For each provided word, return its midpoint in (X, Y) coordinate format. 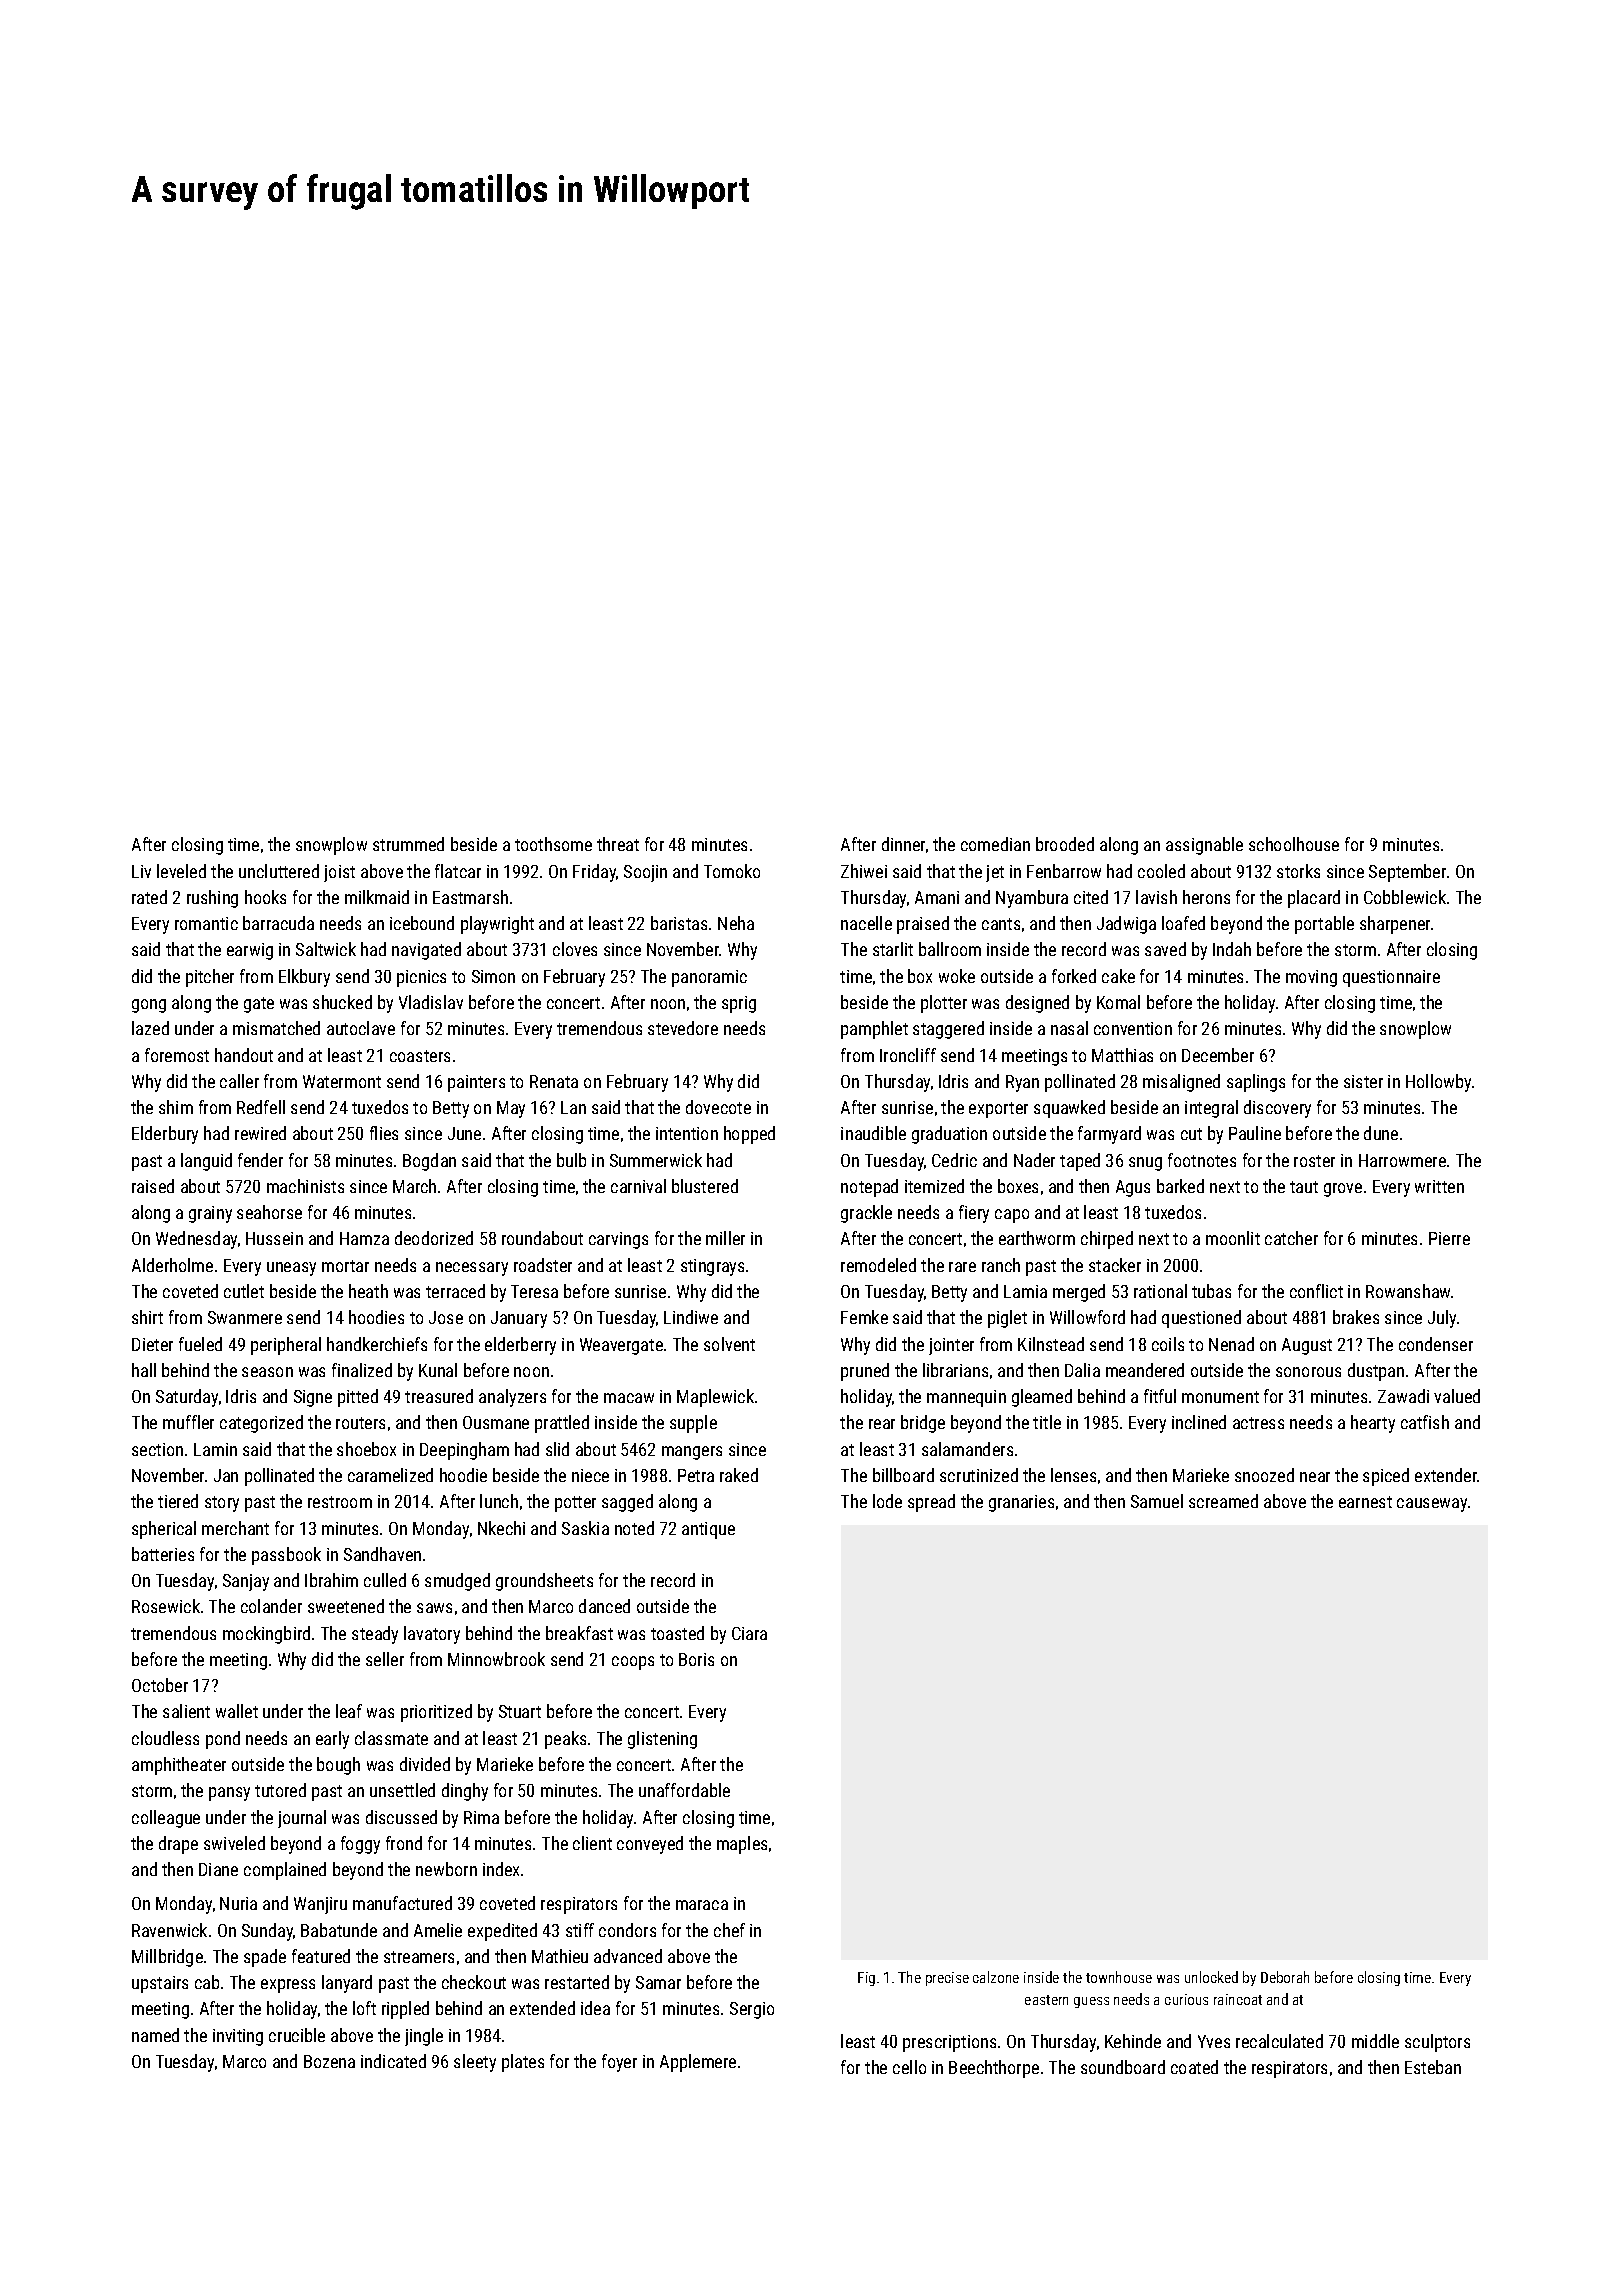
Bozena (329, 2061)
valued (1457, 1396)
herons (1206, 897)
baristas (679, 923)
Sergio (752, 2010)
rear (882, 1424)
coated (1194, 2067)
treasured (439, 1396)
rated (149, 897)
